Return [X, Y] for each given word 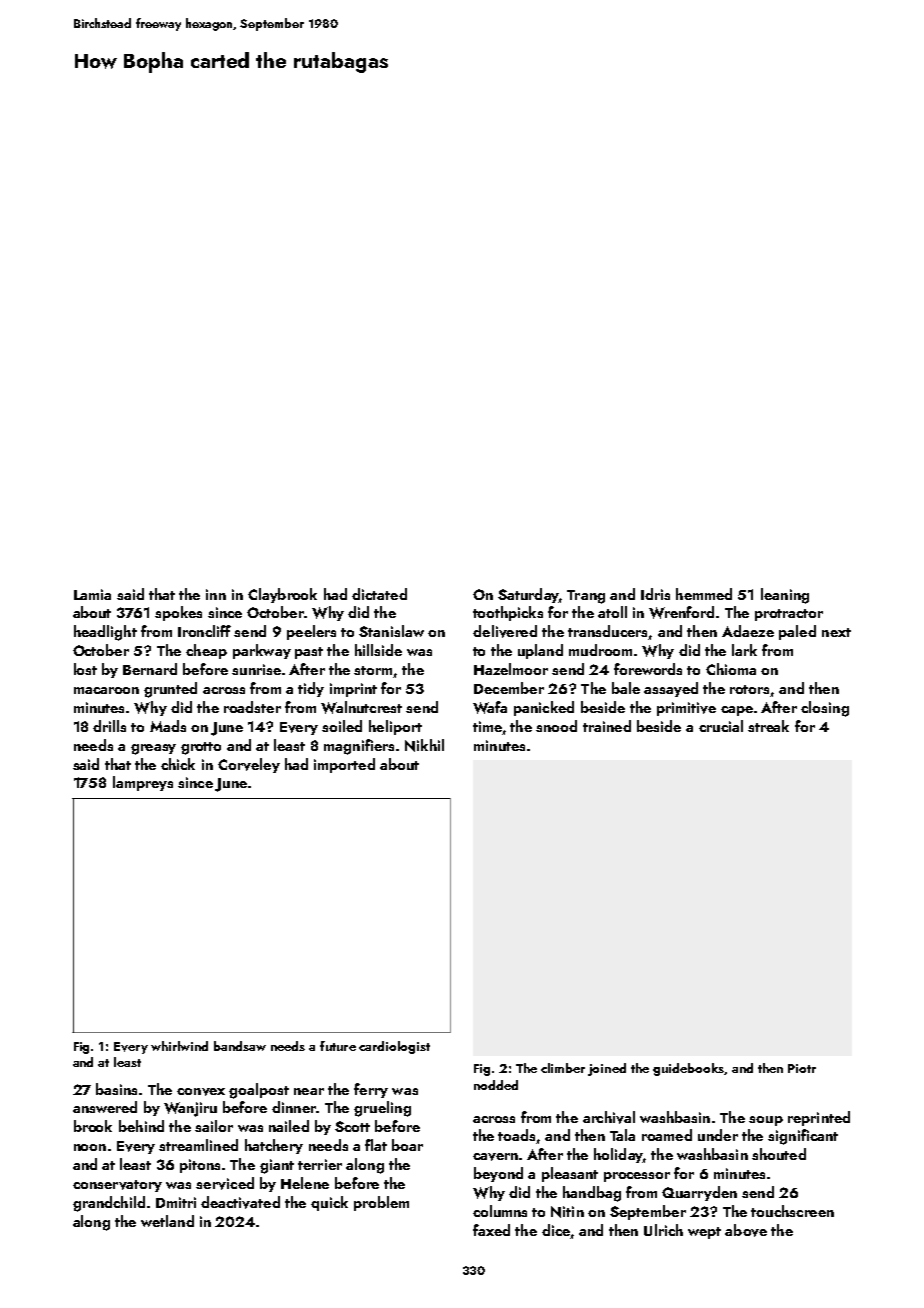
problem [381, 1203]
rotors [749, 689]
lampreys [143, 783]
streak [768, 726]
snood [556, 726]
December [509, 688]
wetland [167, 1221]
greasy [153, 749]
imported [344, 765]
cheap [206, 651]
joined [607, 1069]
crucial [721, 726]
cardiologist [394, 1047]
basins [116, 1089]
